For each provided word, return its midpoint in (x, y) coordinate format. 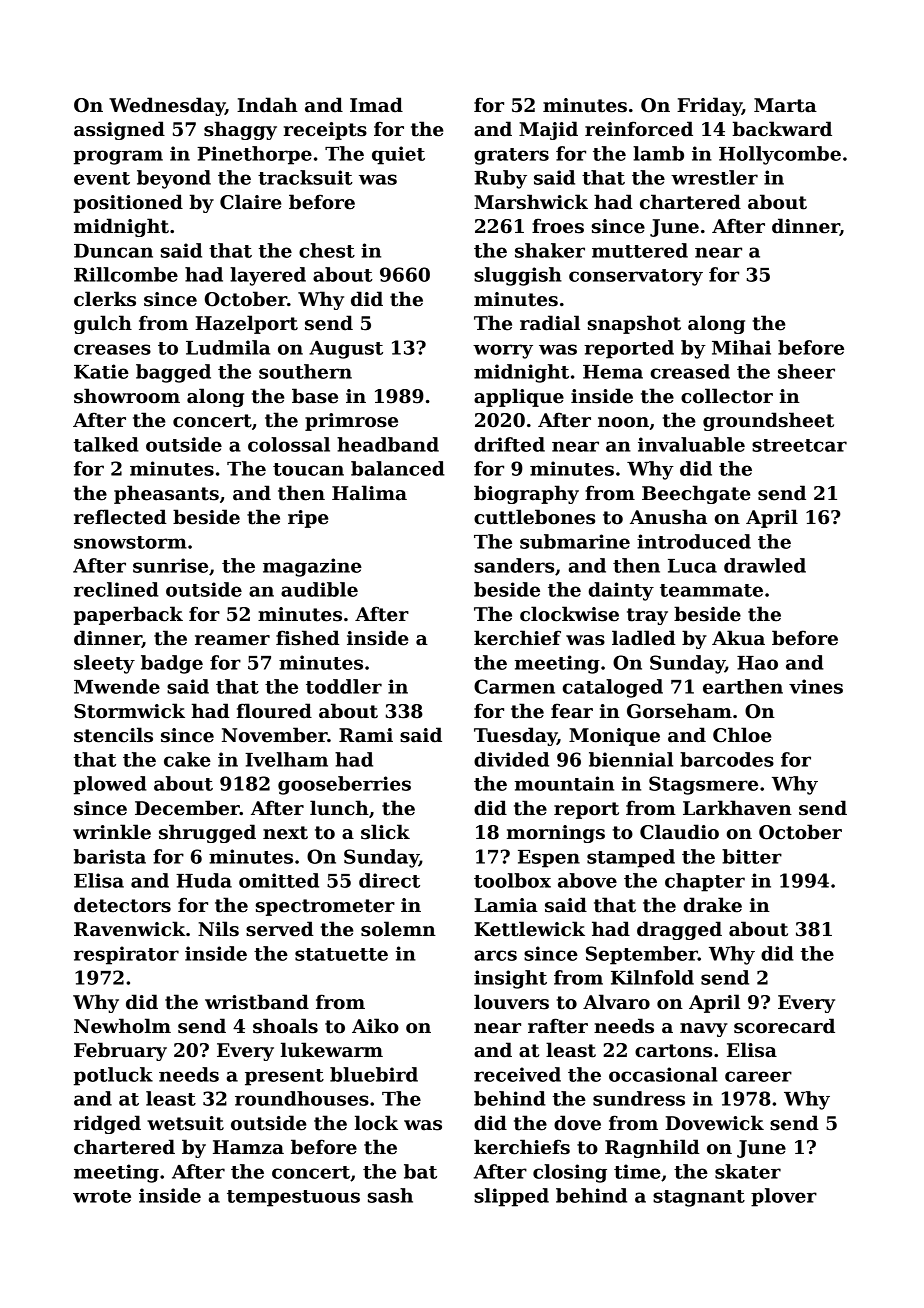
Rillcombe (126, 274)
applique (519, 397)
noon (623, 422)
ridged (107, 1124)
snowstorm (130, 542)
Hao (757, 663)
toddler (344, 686)
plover (784, 1197)
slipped (511, 1197)
